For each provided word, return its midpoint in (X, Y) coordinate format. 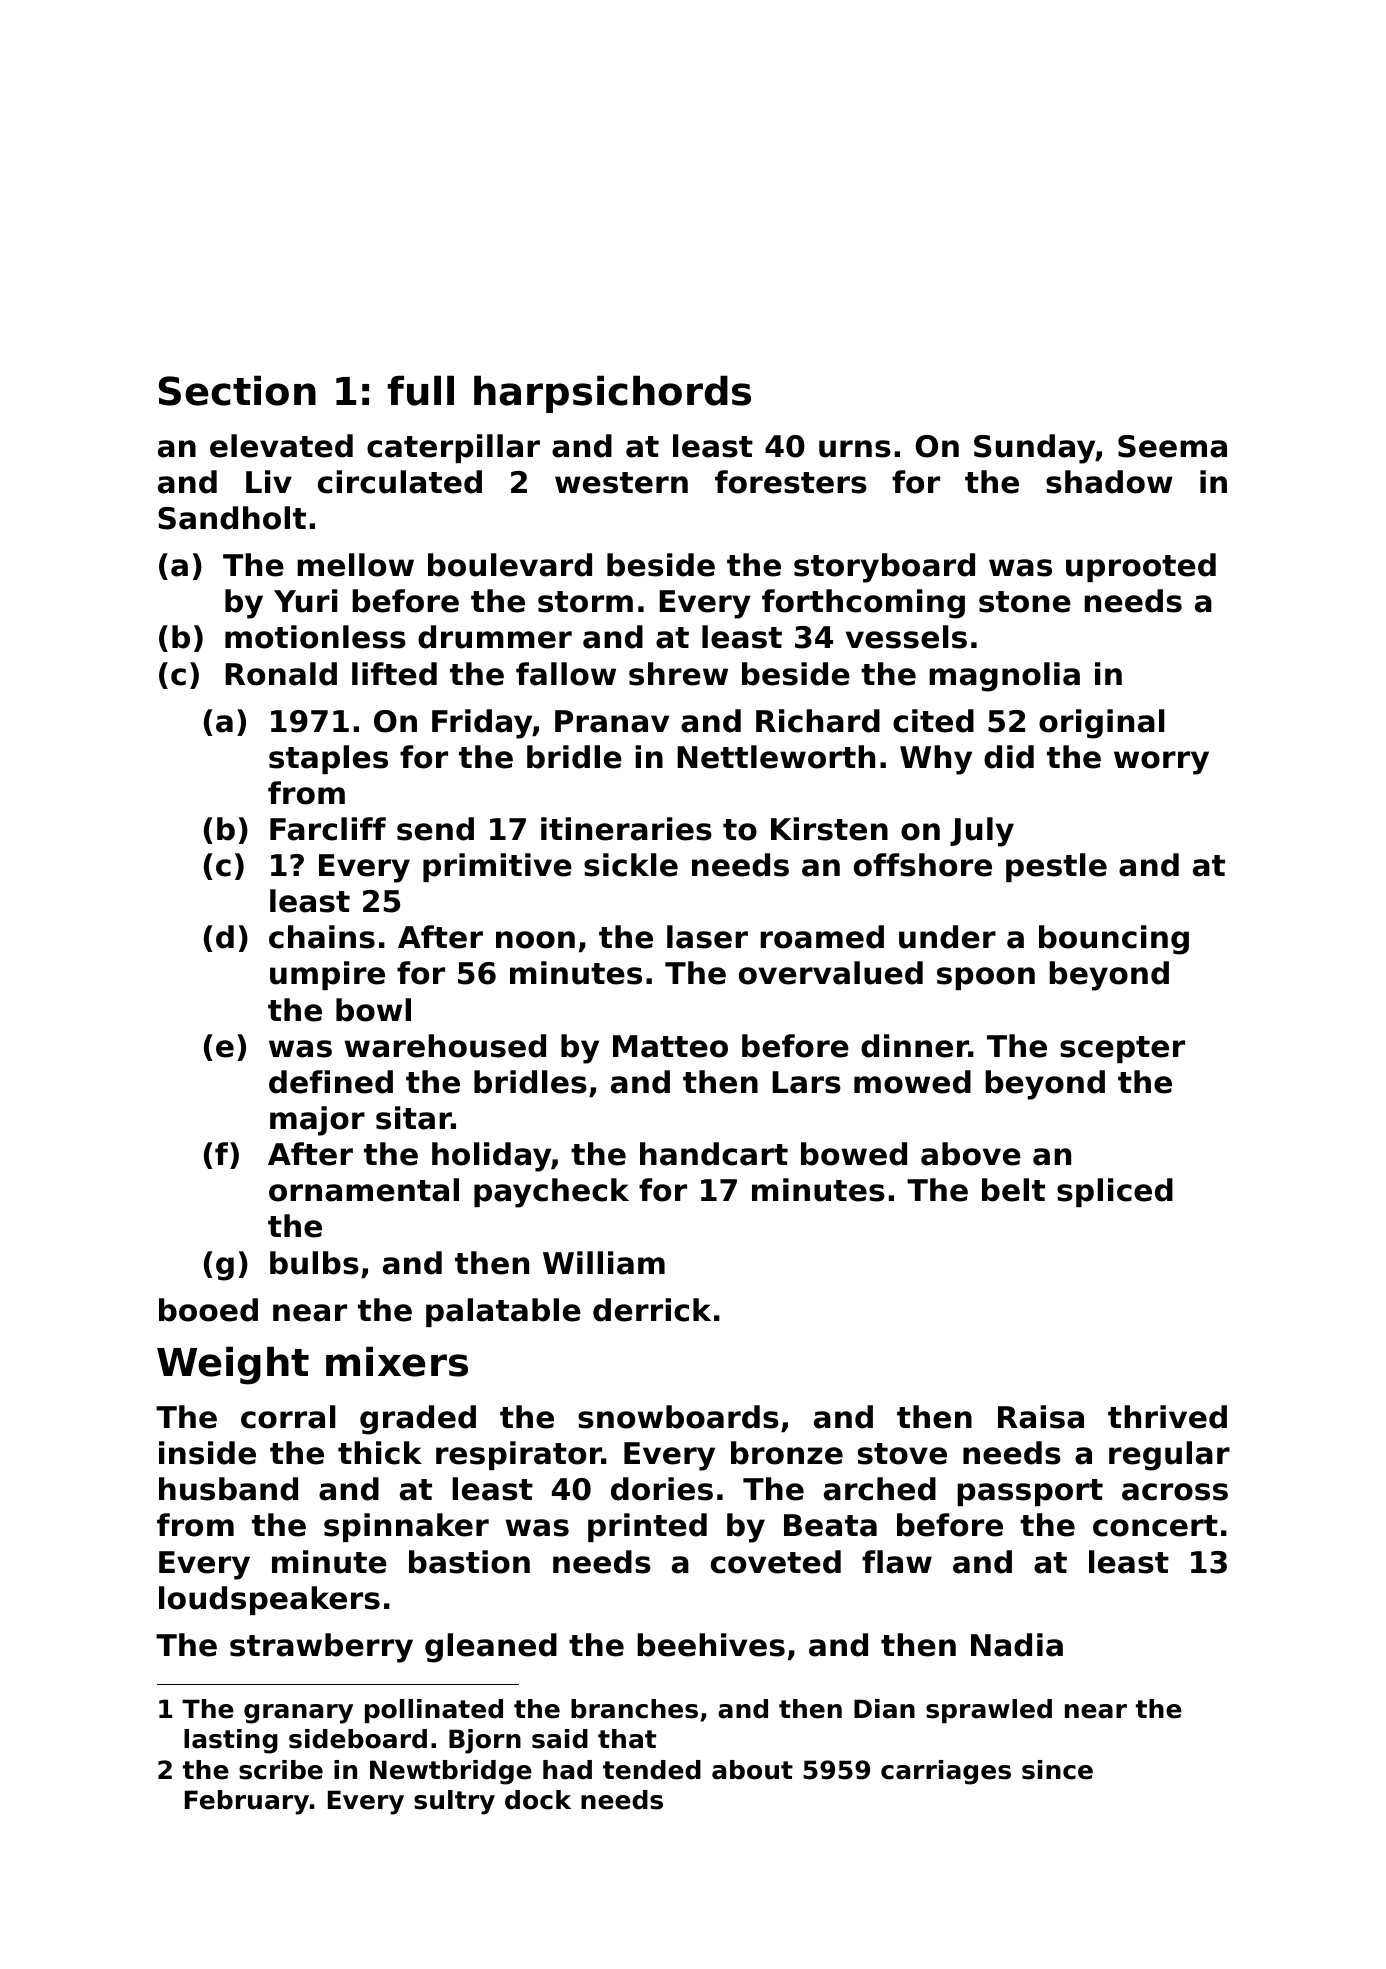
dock (538, 1800)
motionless (315, 637)
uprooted (1141, 567)
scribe (281, 1770)
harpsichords (612, 394)
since (1057, 1770)
